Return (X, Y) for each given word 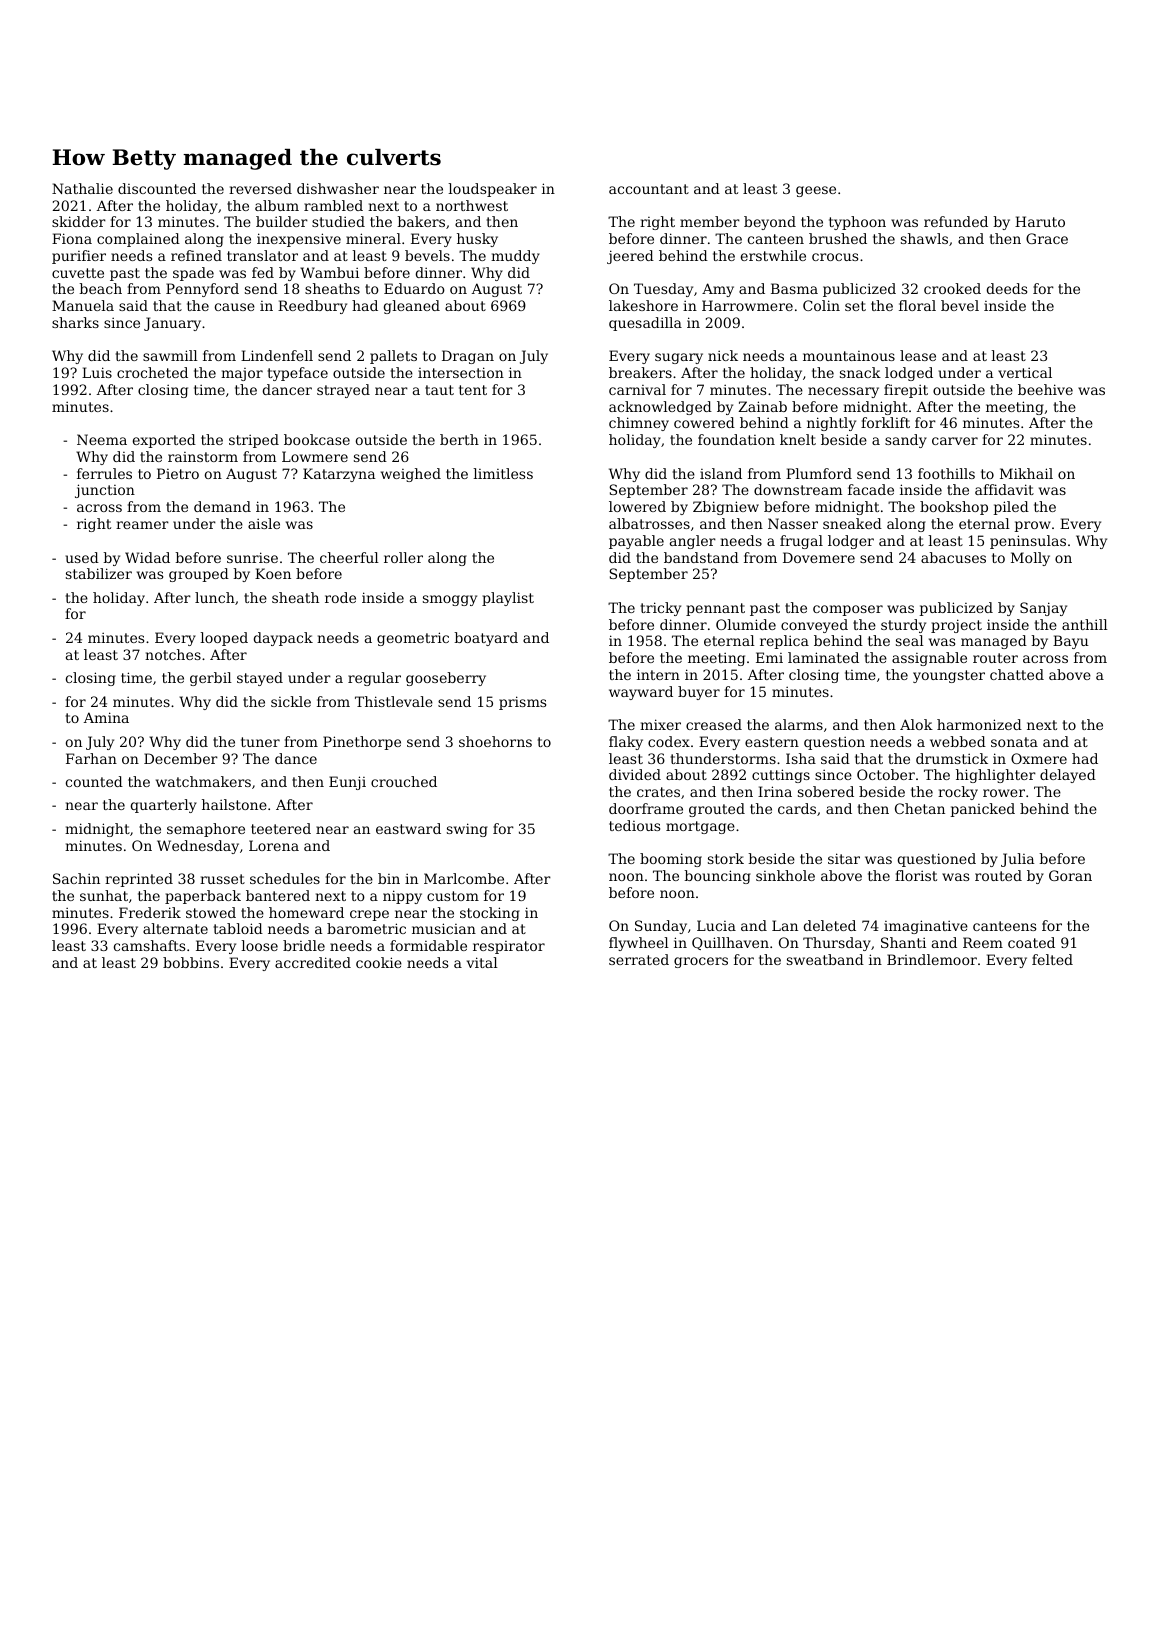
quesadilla (645, 324)
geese (816, 191)
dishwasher (338, 188)
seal (910, 640)
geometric (413, 639)
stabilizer (99, 573)
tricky (661, 609)
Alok (916, 724)
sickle (291, 701)
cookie (379, 962)
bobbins (191, 962)
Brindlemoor (932, 959)
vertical (1025, 372)
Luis (97, 372)
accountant (649, 189)
